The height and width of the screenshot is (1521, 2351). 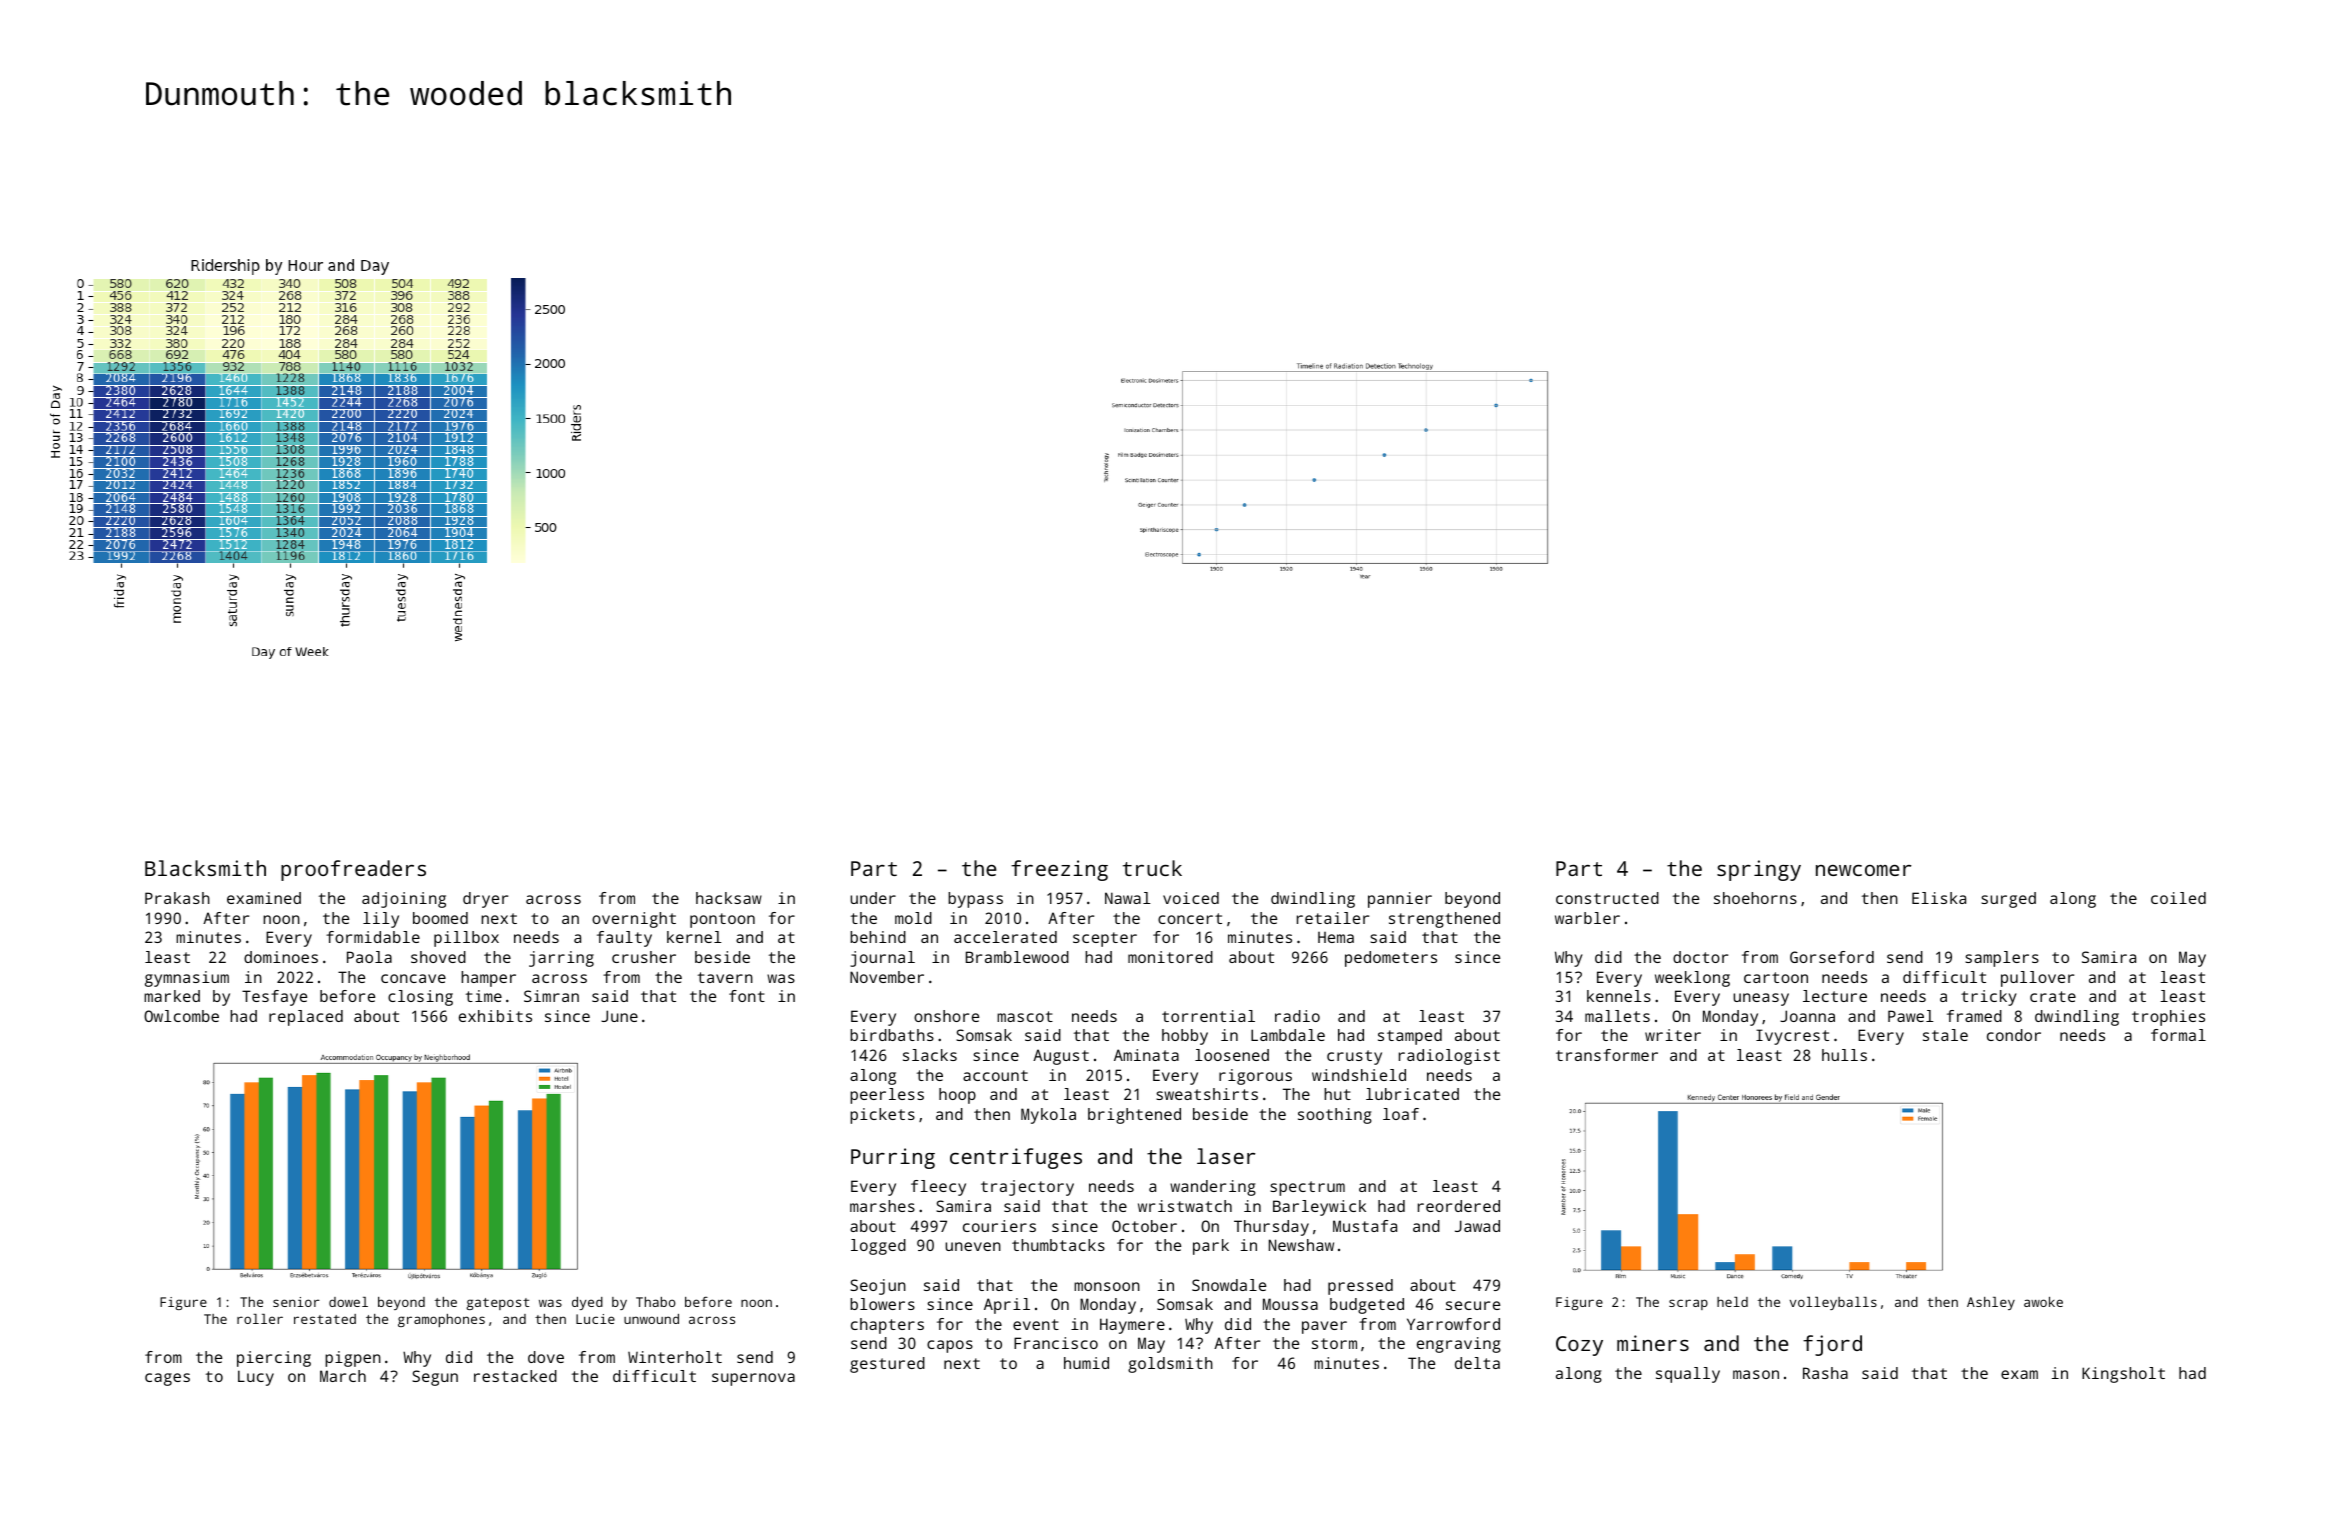 What do you see at coordinates (1146, 1055) in the screenshot?
I see `Aminata` at bounding box center [1146, 1055].
